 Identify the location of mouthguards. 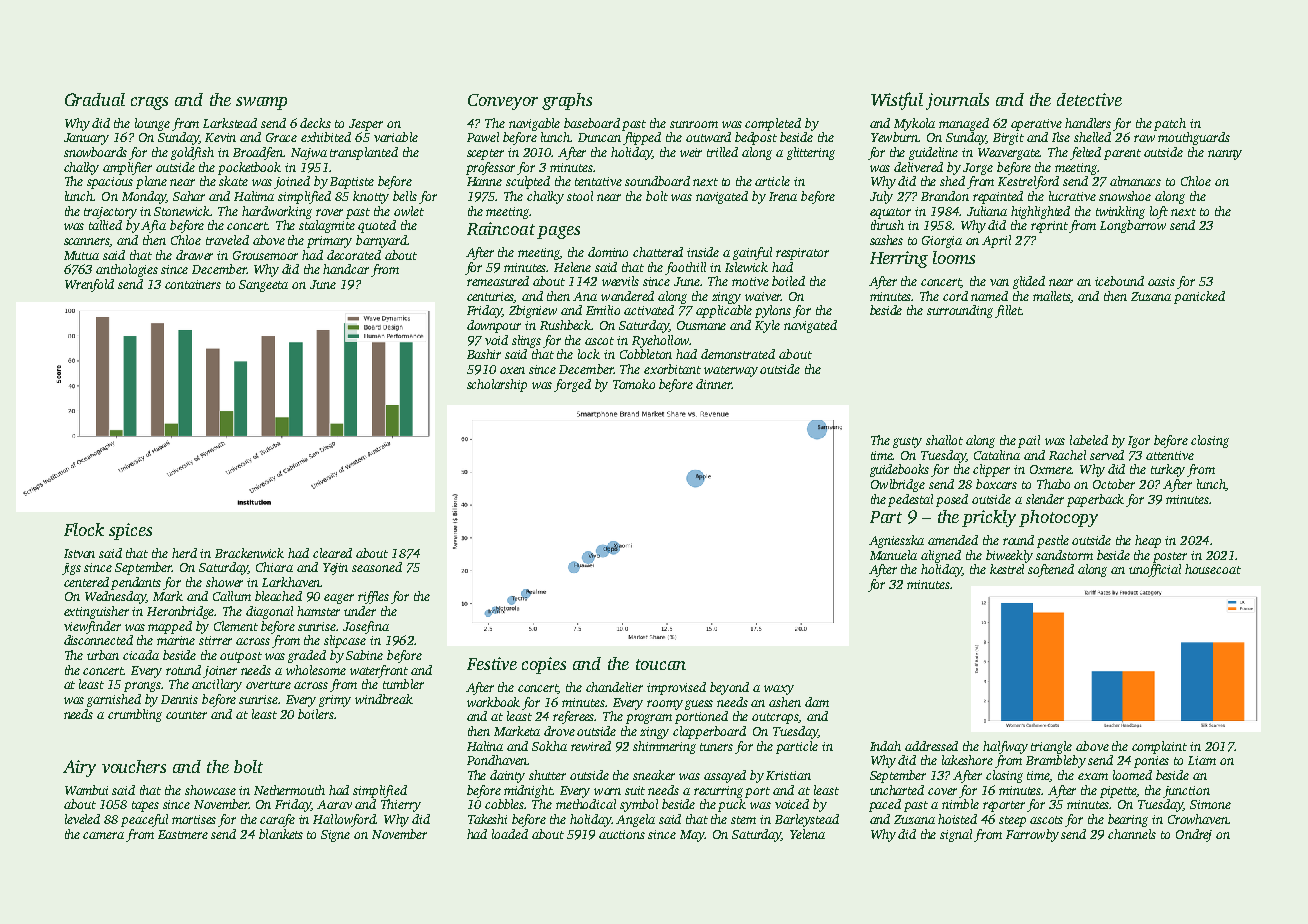
(1194, 138).
